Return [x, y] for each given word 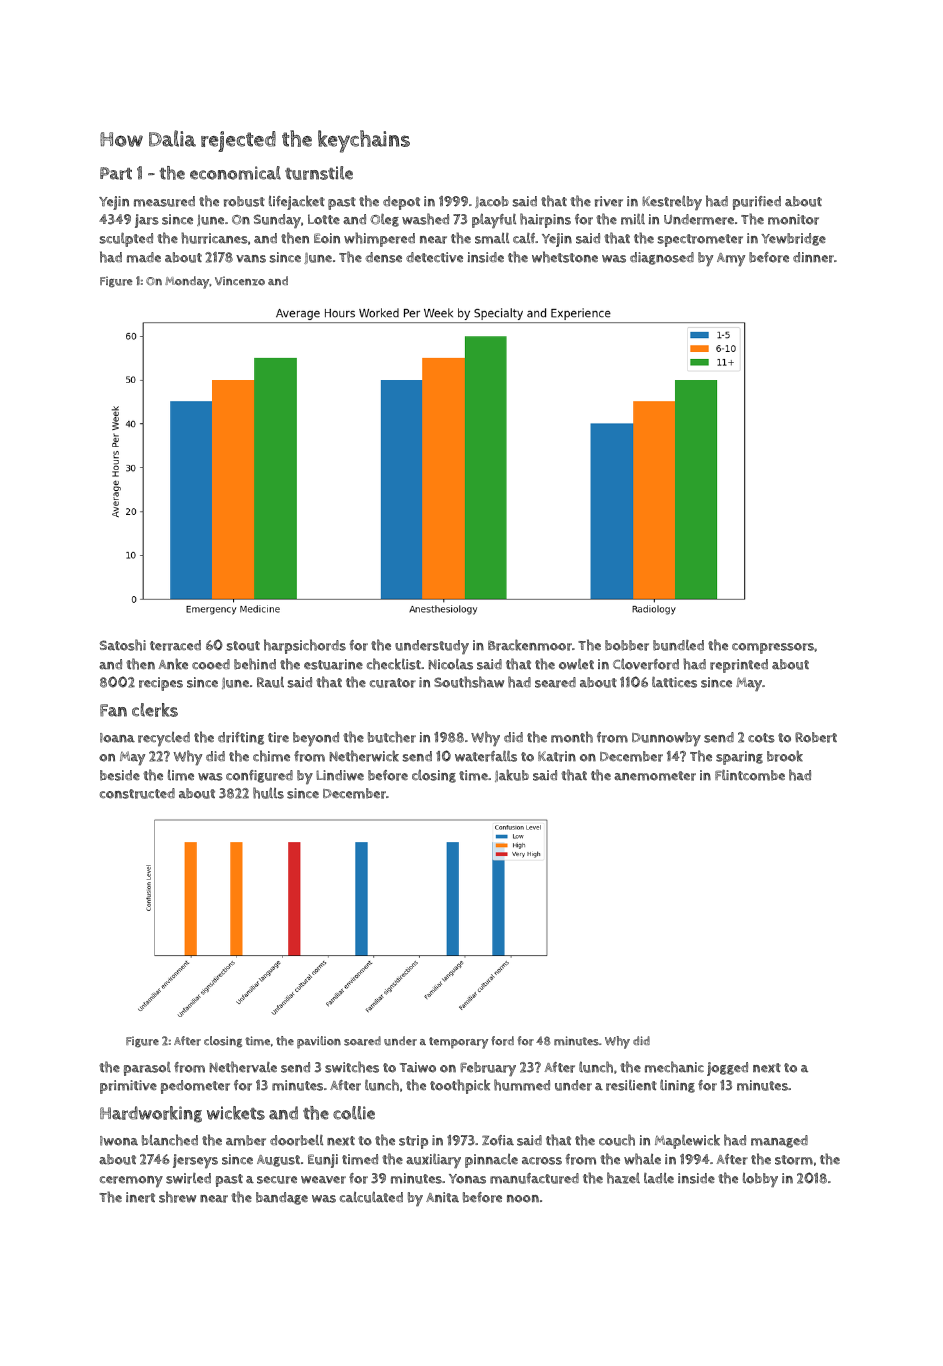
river [609, 201]
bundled [678, 645]
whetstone [565, 257]
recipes [161, 684]
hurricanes [214, 238]
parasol [147, 1068]
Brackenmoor [530, 645]
